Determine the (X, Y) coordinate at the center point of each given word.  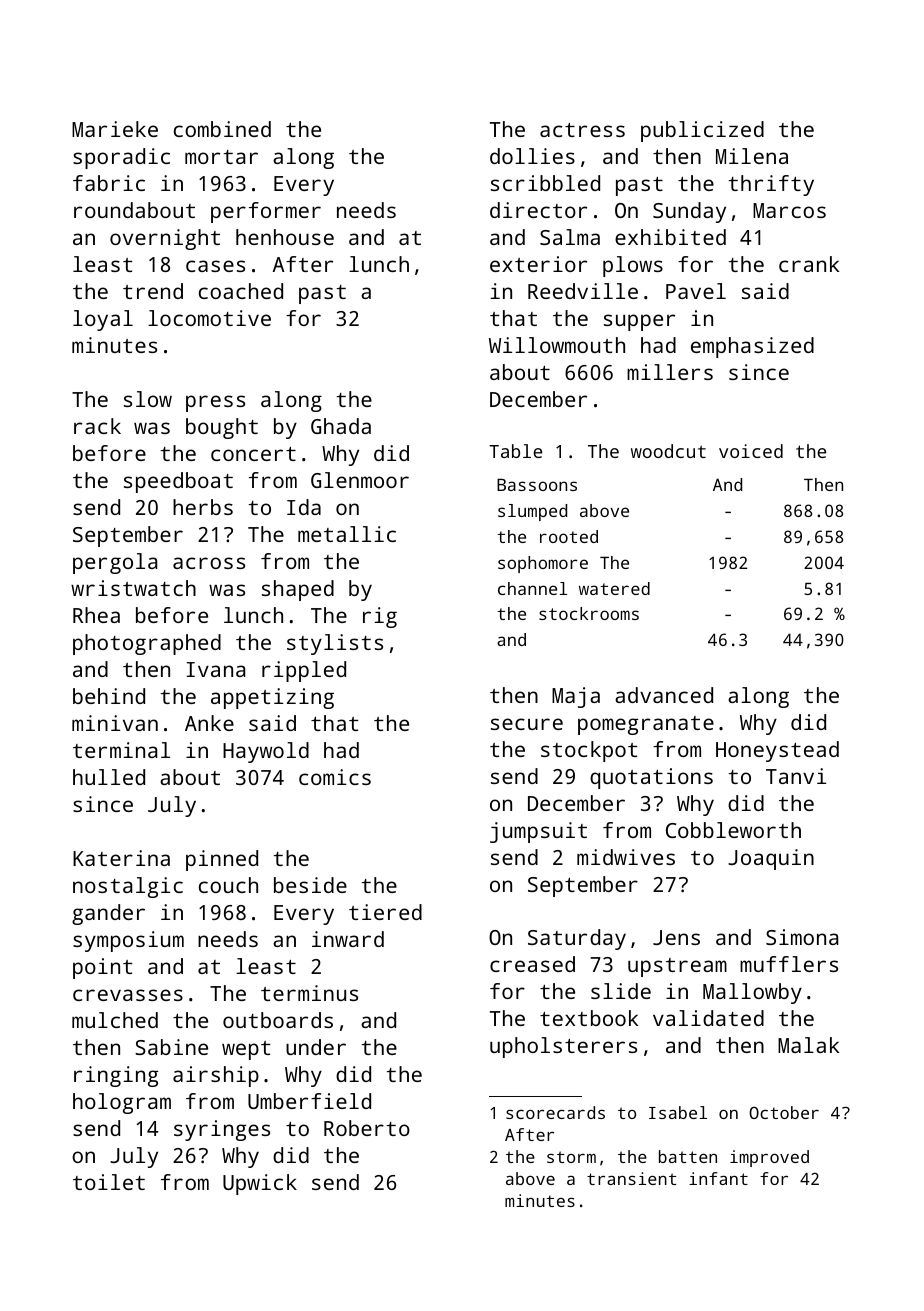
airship (216, 1076)
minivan (115, 723)
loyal (103, 320)
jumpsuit (538, 832)
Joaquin (771, 859)
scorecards (555, 1112)
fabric (109, 183)
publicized (702, 131)
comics (335, 777)
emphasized (752, 347)
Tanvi (796, 776)
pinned (222, 860)
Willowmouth (557, 345)
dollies (532, 156)
